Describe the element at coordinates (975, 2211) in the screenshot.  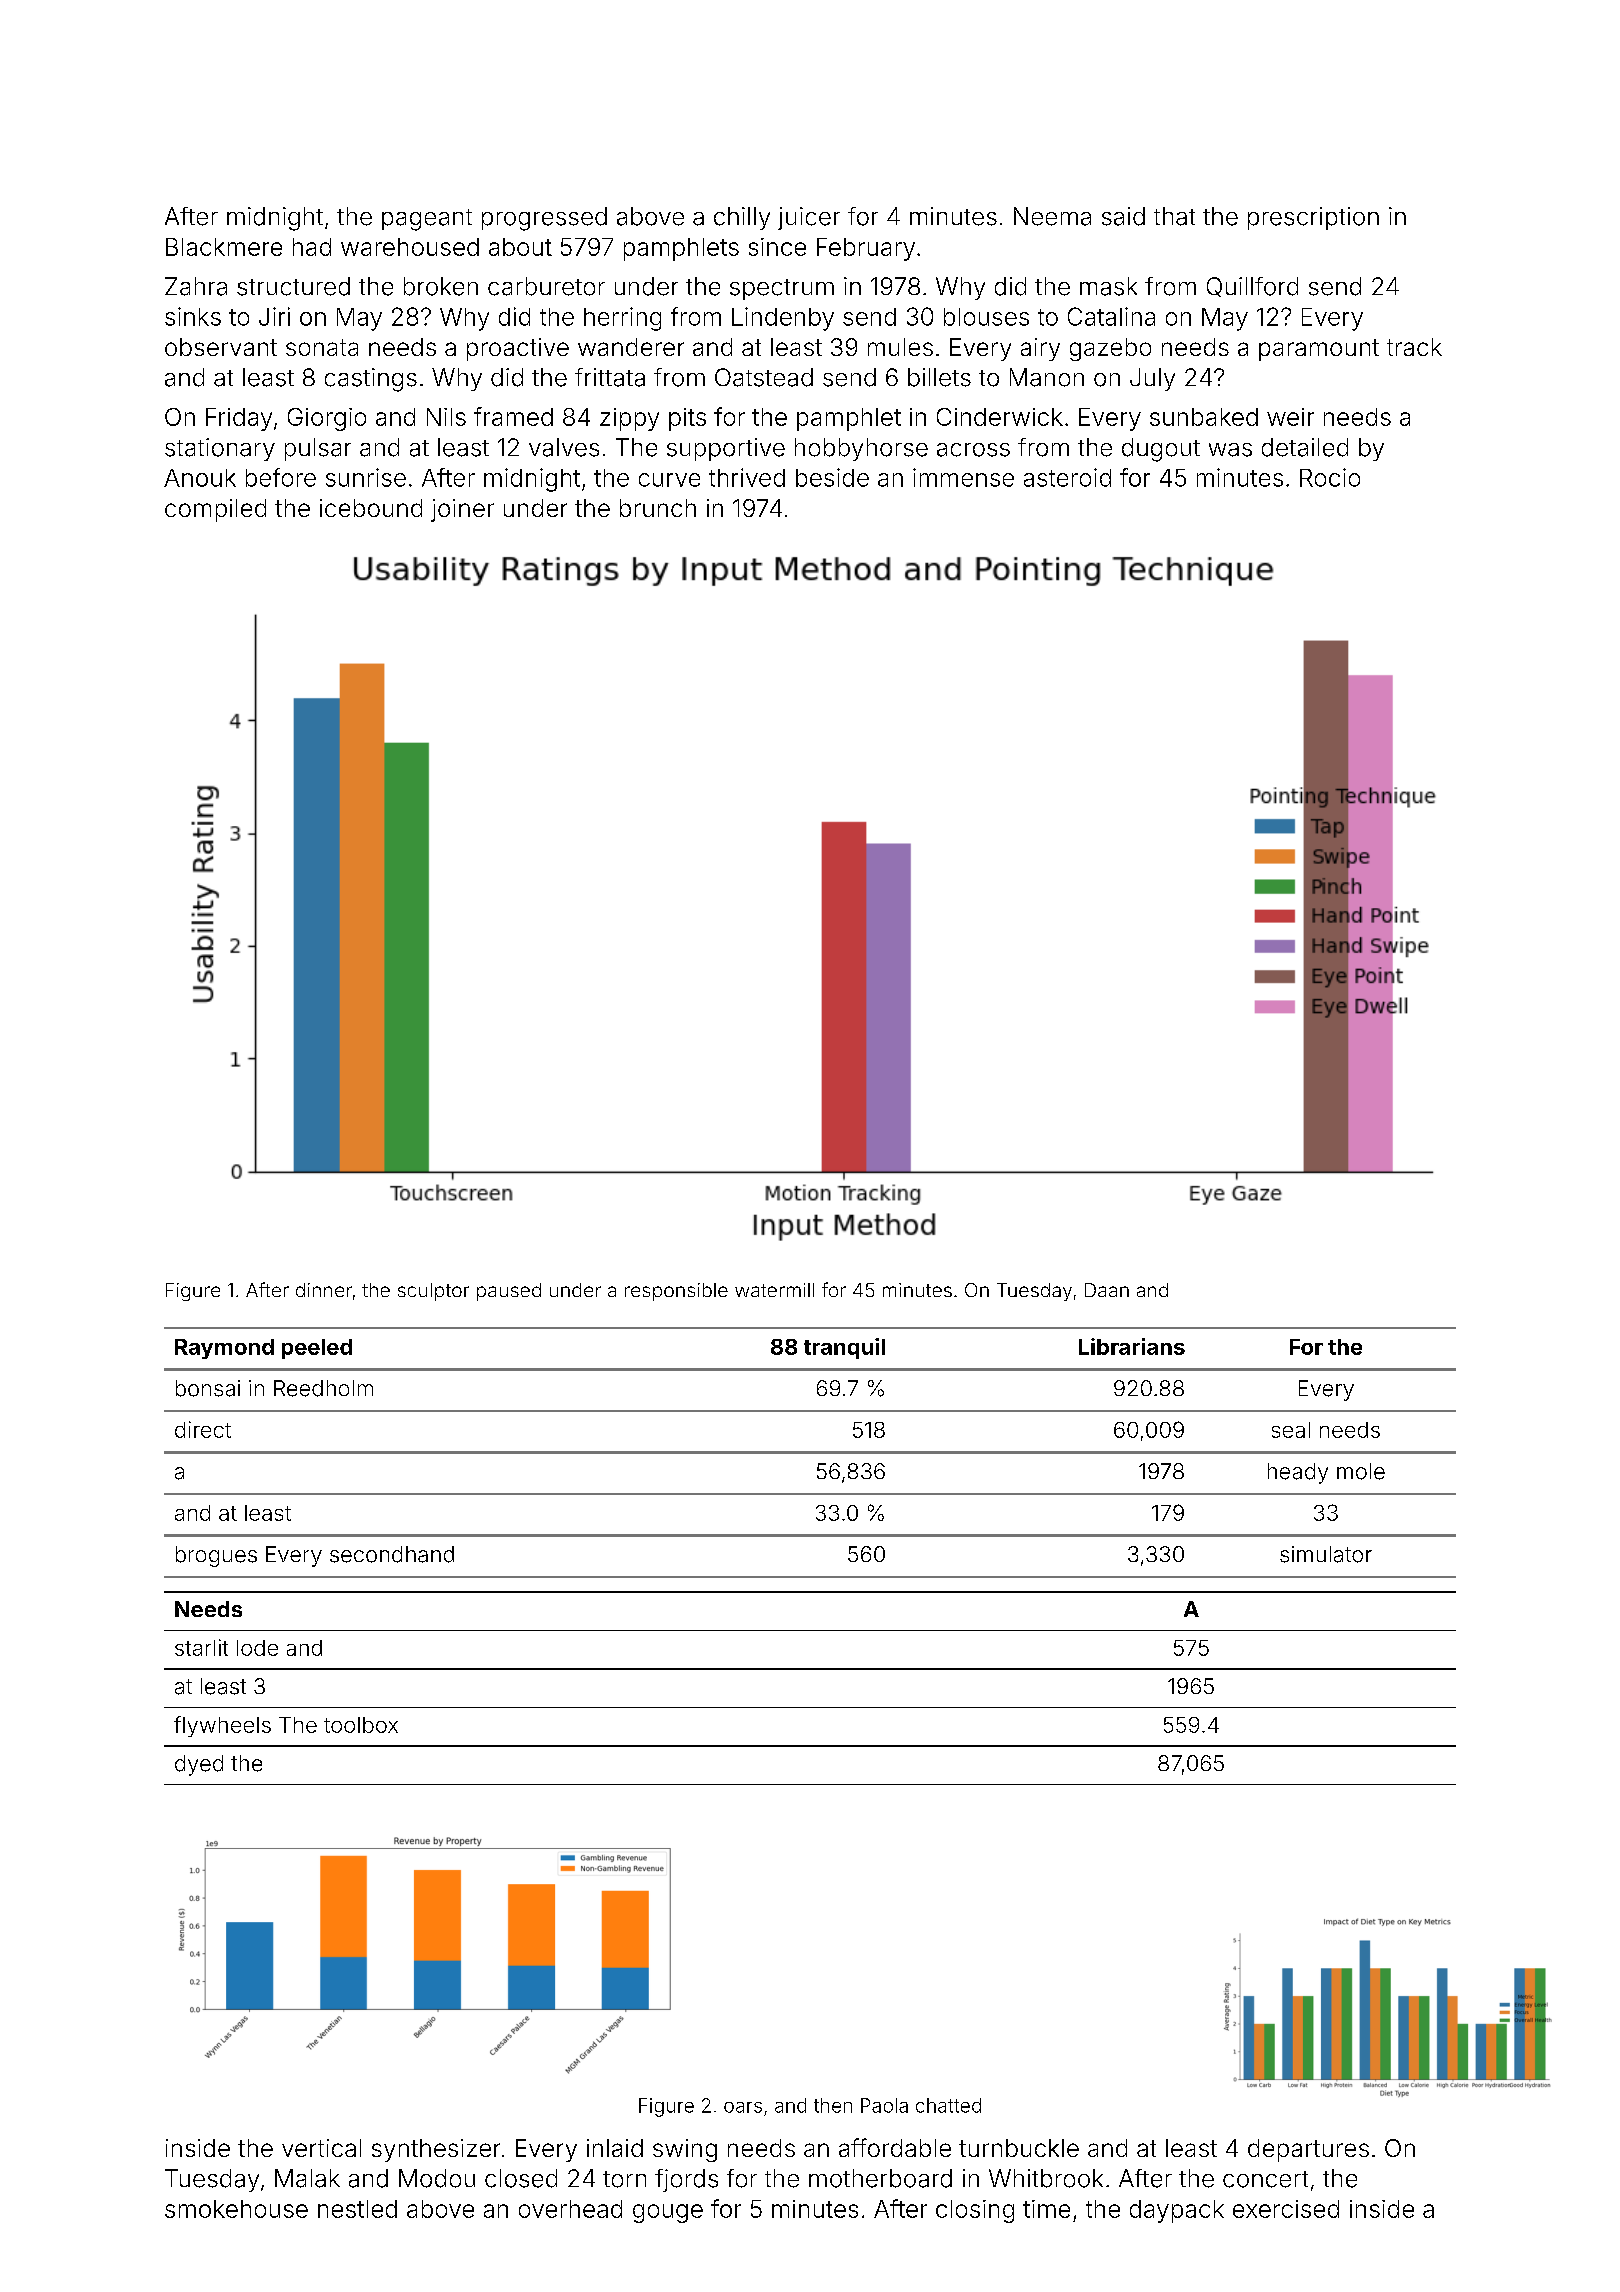
I see `closing` at that location.
